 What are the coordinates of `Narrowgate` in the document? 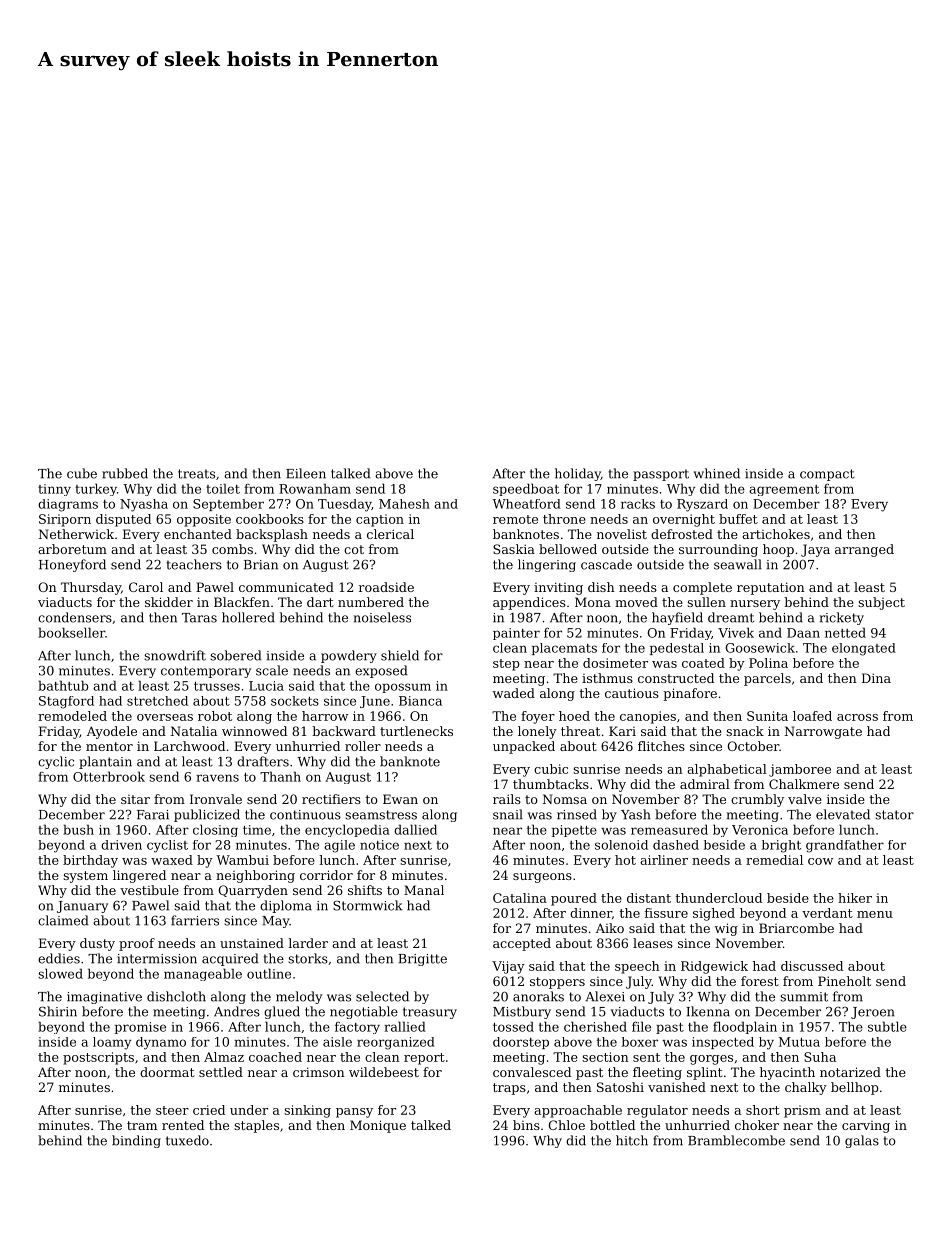 It's located at (823, 732).
